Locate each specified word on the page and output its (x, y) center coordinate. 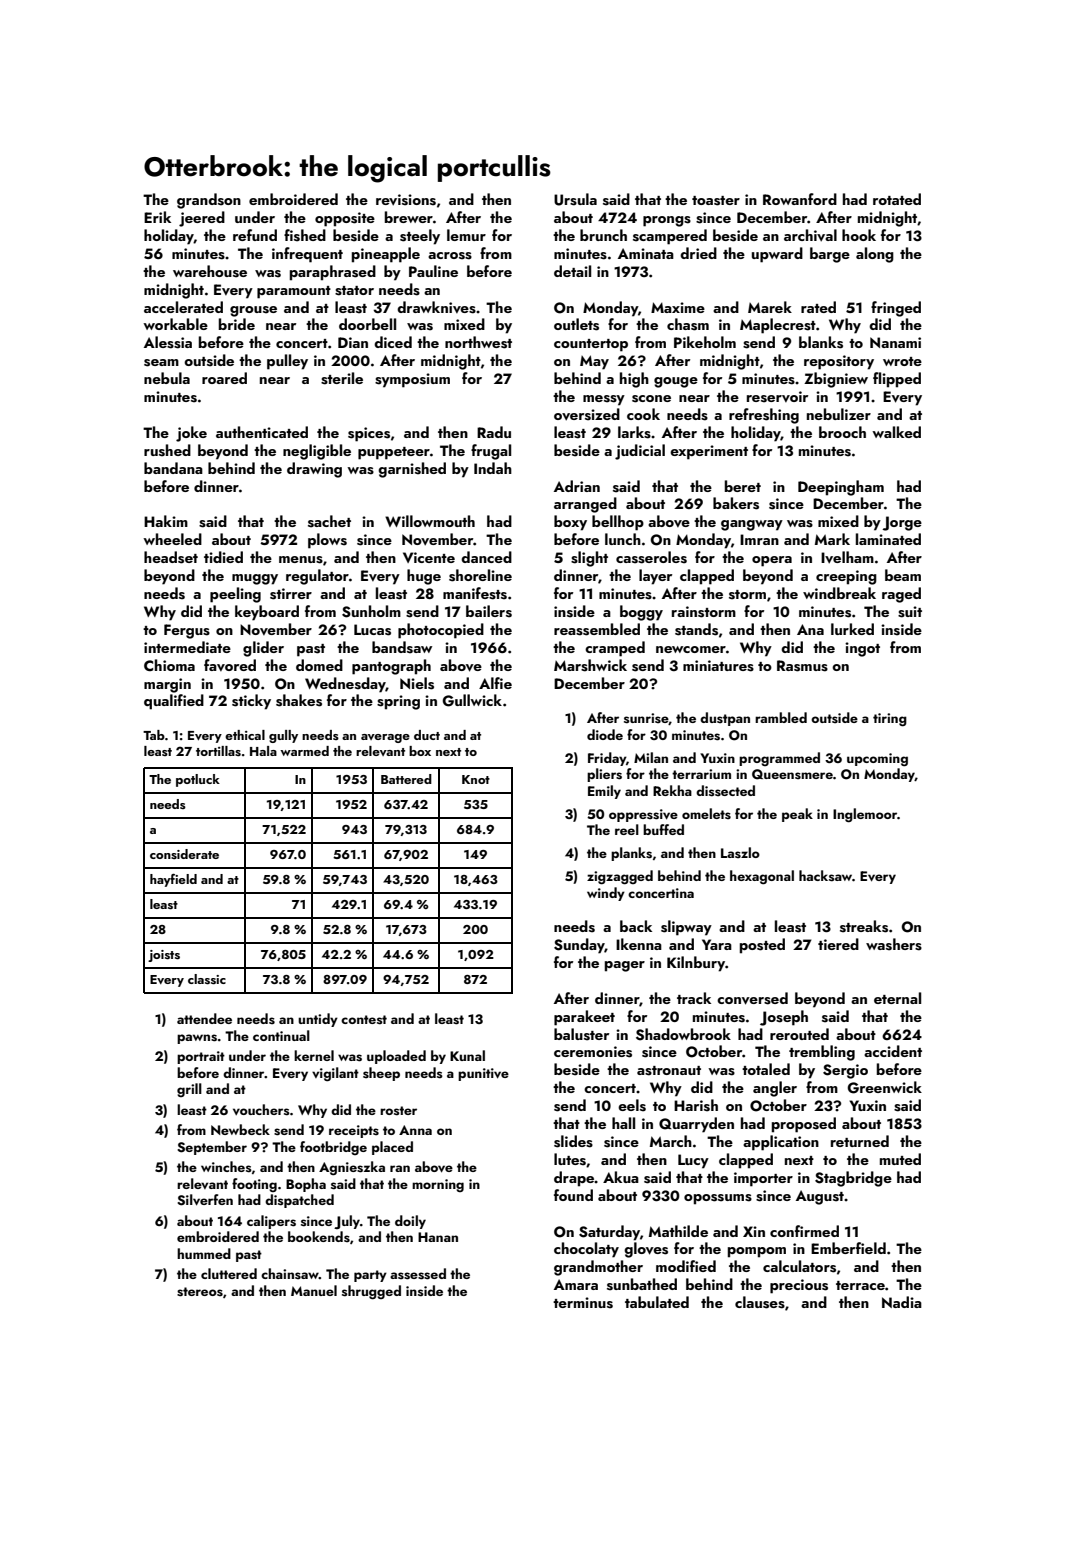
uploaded (396, 1057)
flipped (897, 380)
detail (572, 271)
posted (762, 946)
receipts (354, 1131)
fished (305, 235)
